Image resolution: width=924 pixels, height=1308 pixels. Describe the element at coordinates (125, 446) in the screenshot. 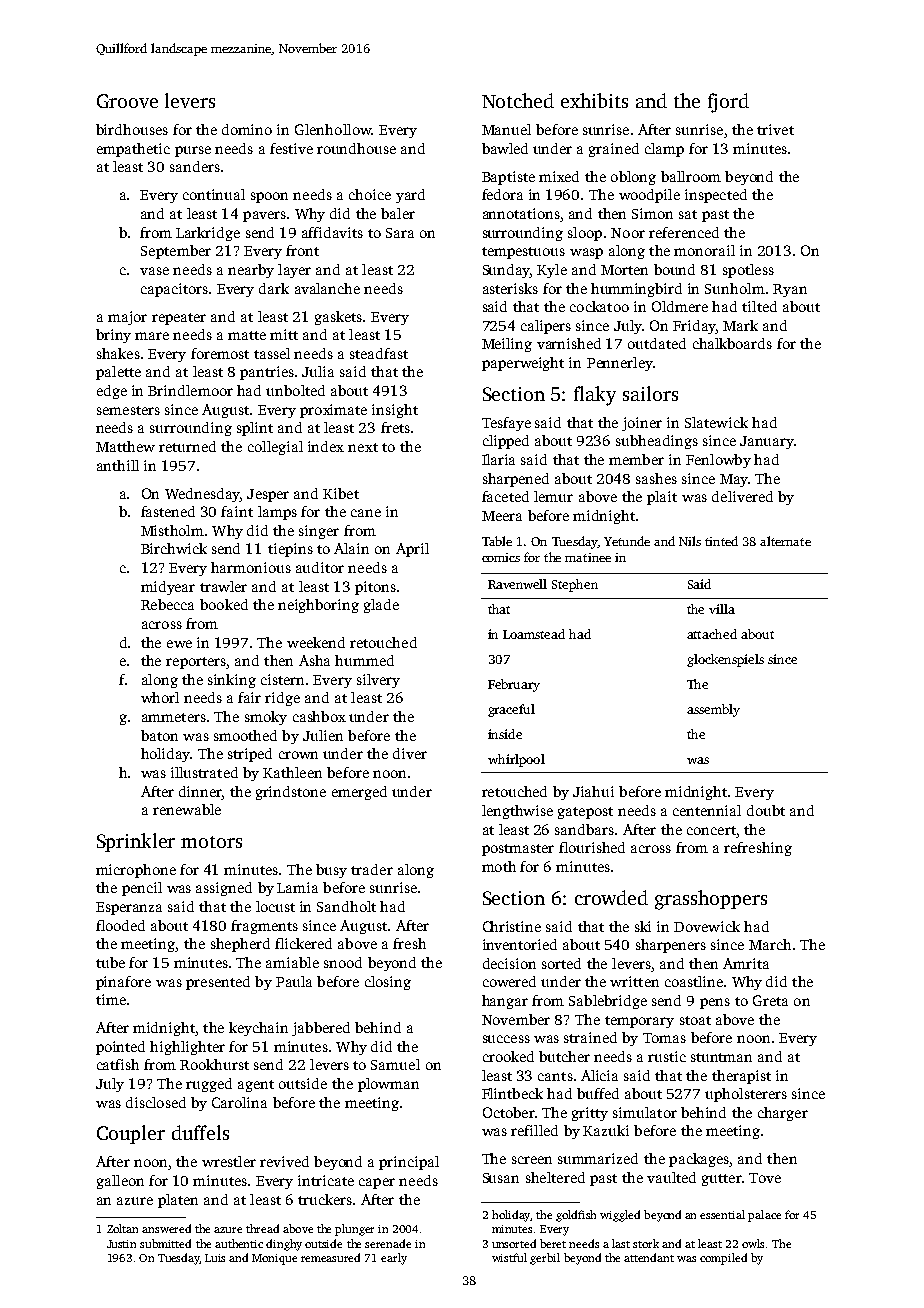

I see `Matthew` at that location.
